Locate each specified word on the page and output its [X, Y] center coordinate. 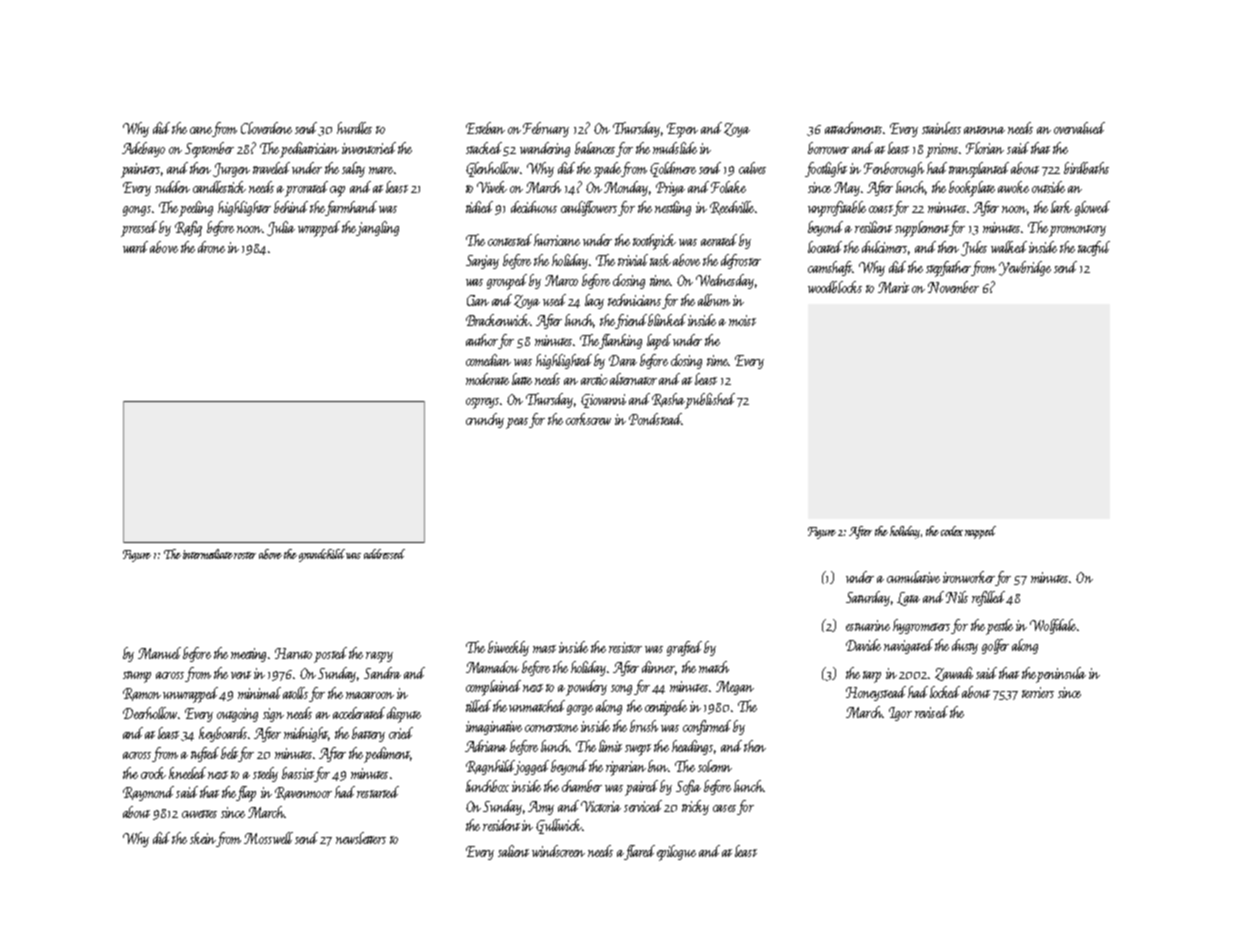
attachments [853, 128]
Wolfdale [1053, 626]
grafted [684, 648]
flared [639, 852]
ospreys [482, 403]
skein [203, 838]
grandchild [322, 555]
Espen [682, 130]
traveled [273, 168]
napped [980, 532]
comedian [488, 360]
